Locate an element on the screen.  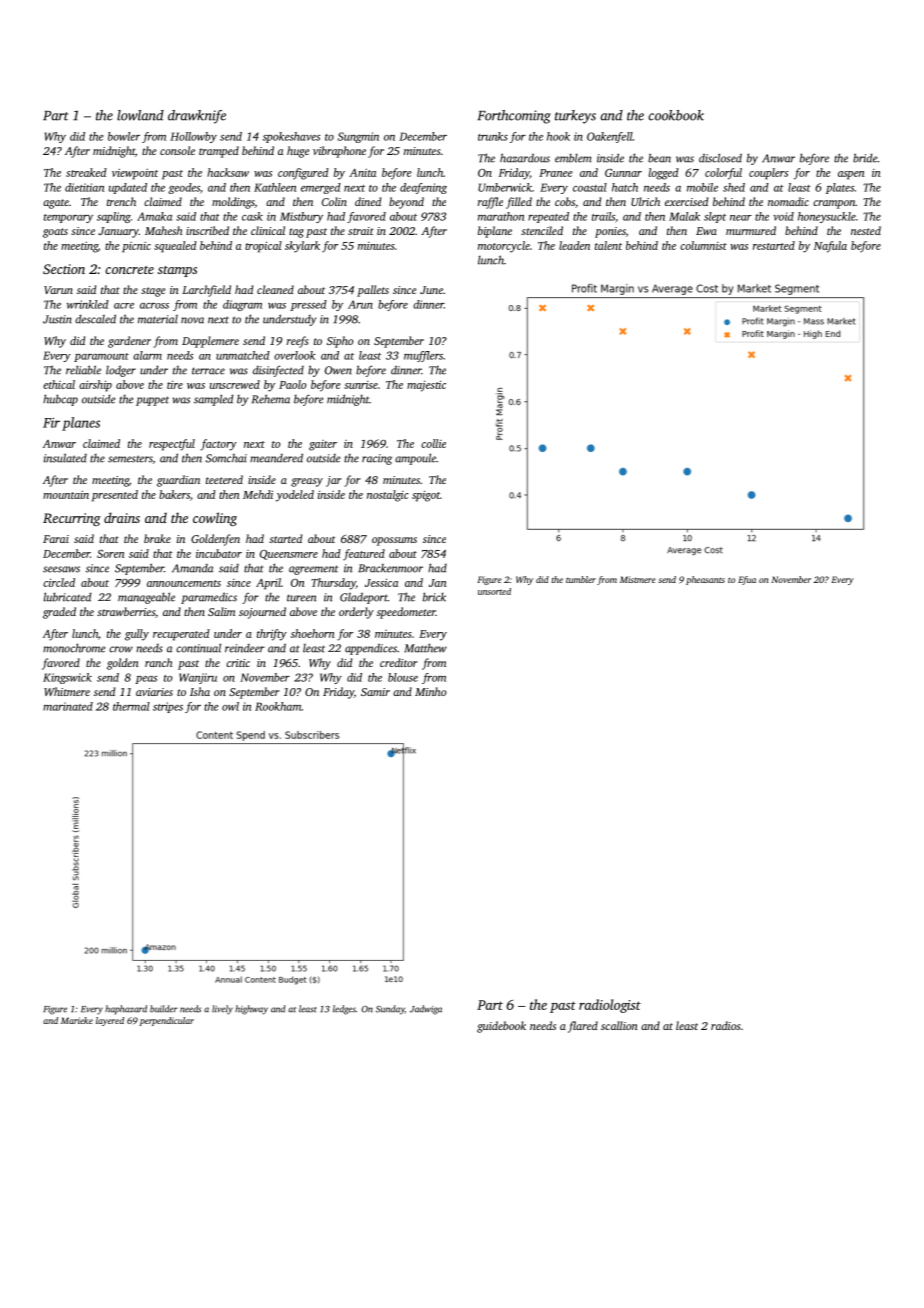
mufflers is located at coordinates (423, 356).
